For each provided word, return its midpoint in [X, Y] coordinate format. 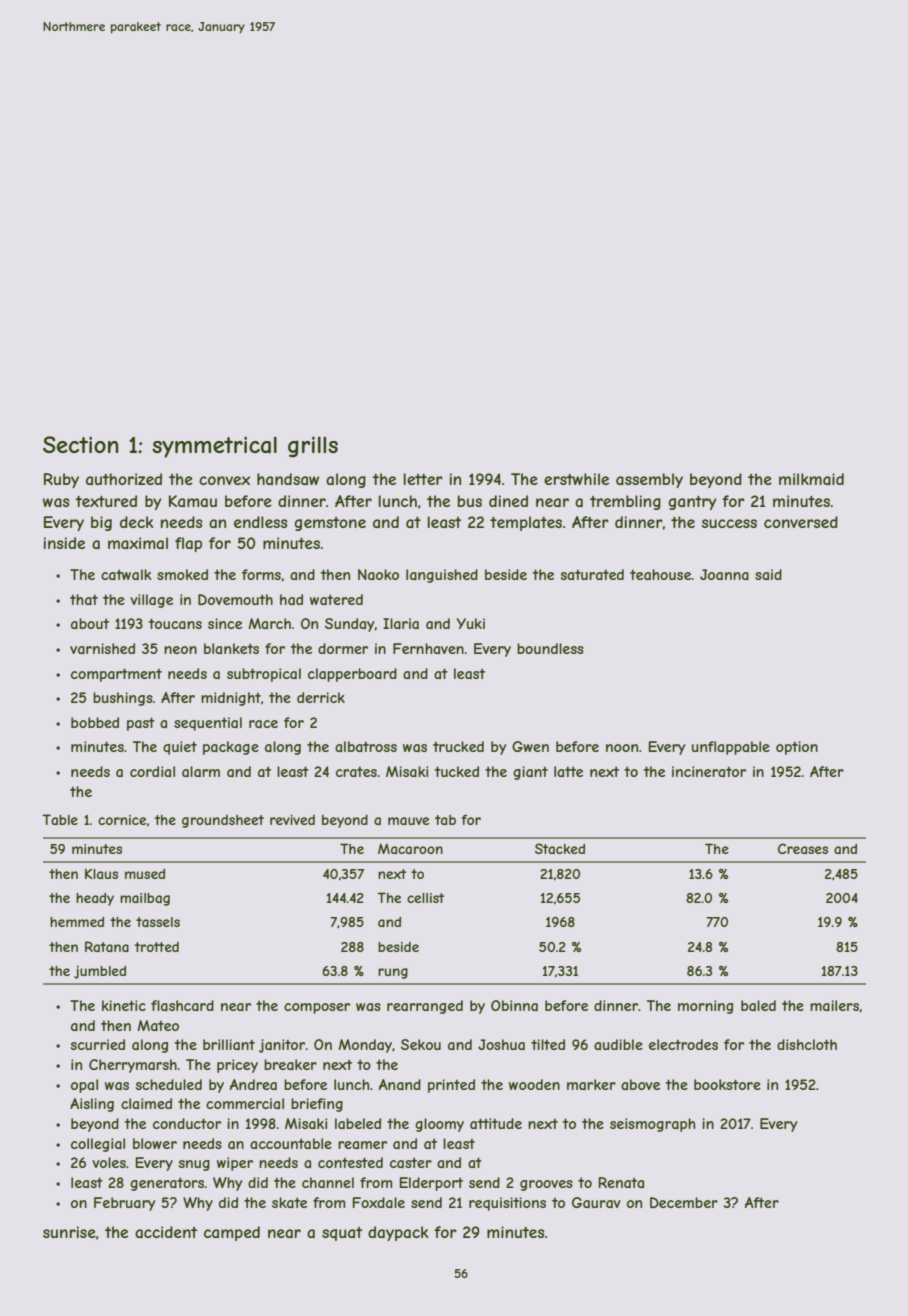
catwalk [126, 574]
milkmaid [811, 479]
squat [342, 1234]
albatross [366, 746]
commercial [245, 1103]
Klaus [101, 874]
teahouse [661, 574]
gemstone [330, 524]
